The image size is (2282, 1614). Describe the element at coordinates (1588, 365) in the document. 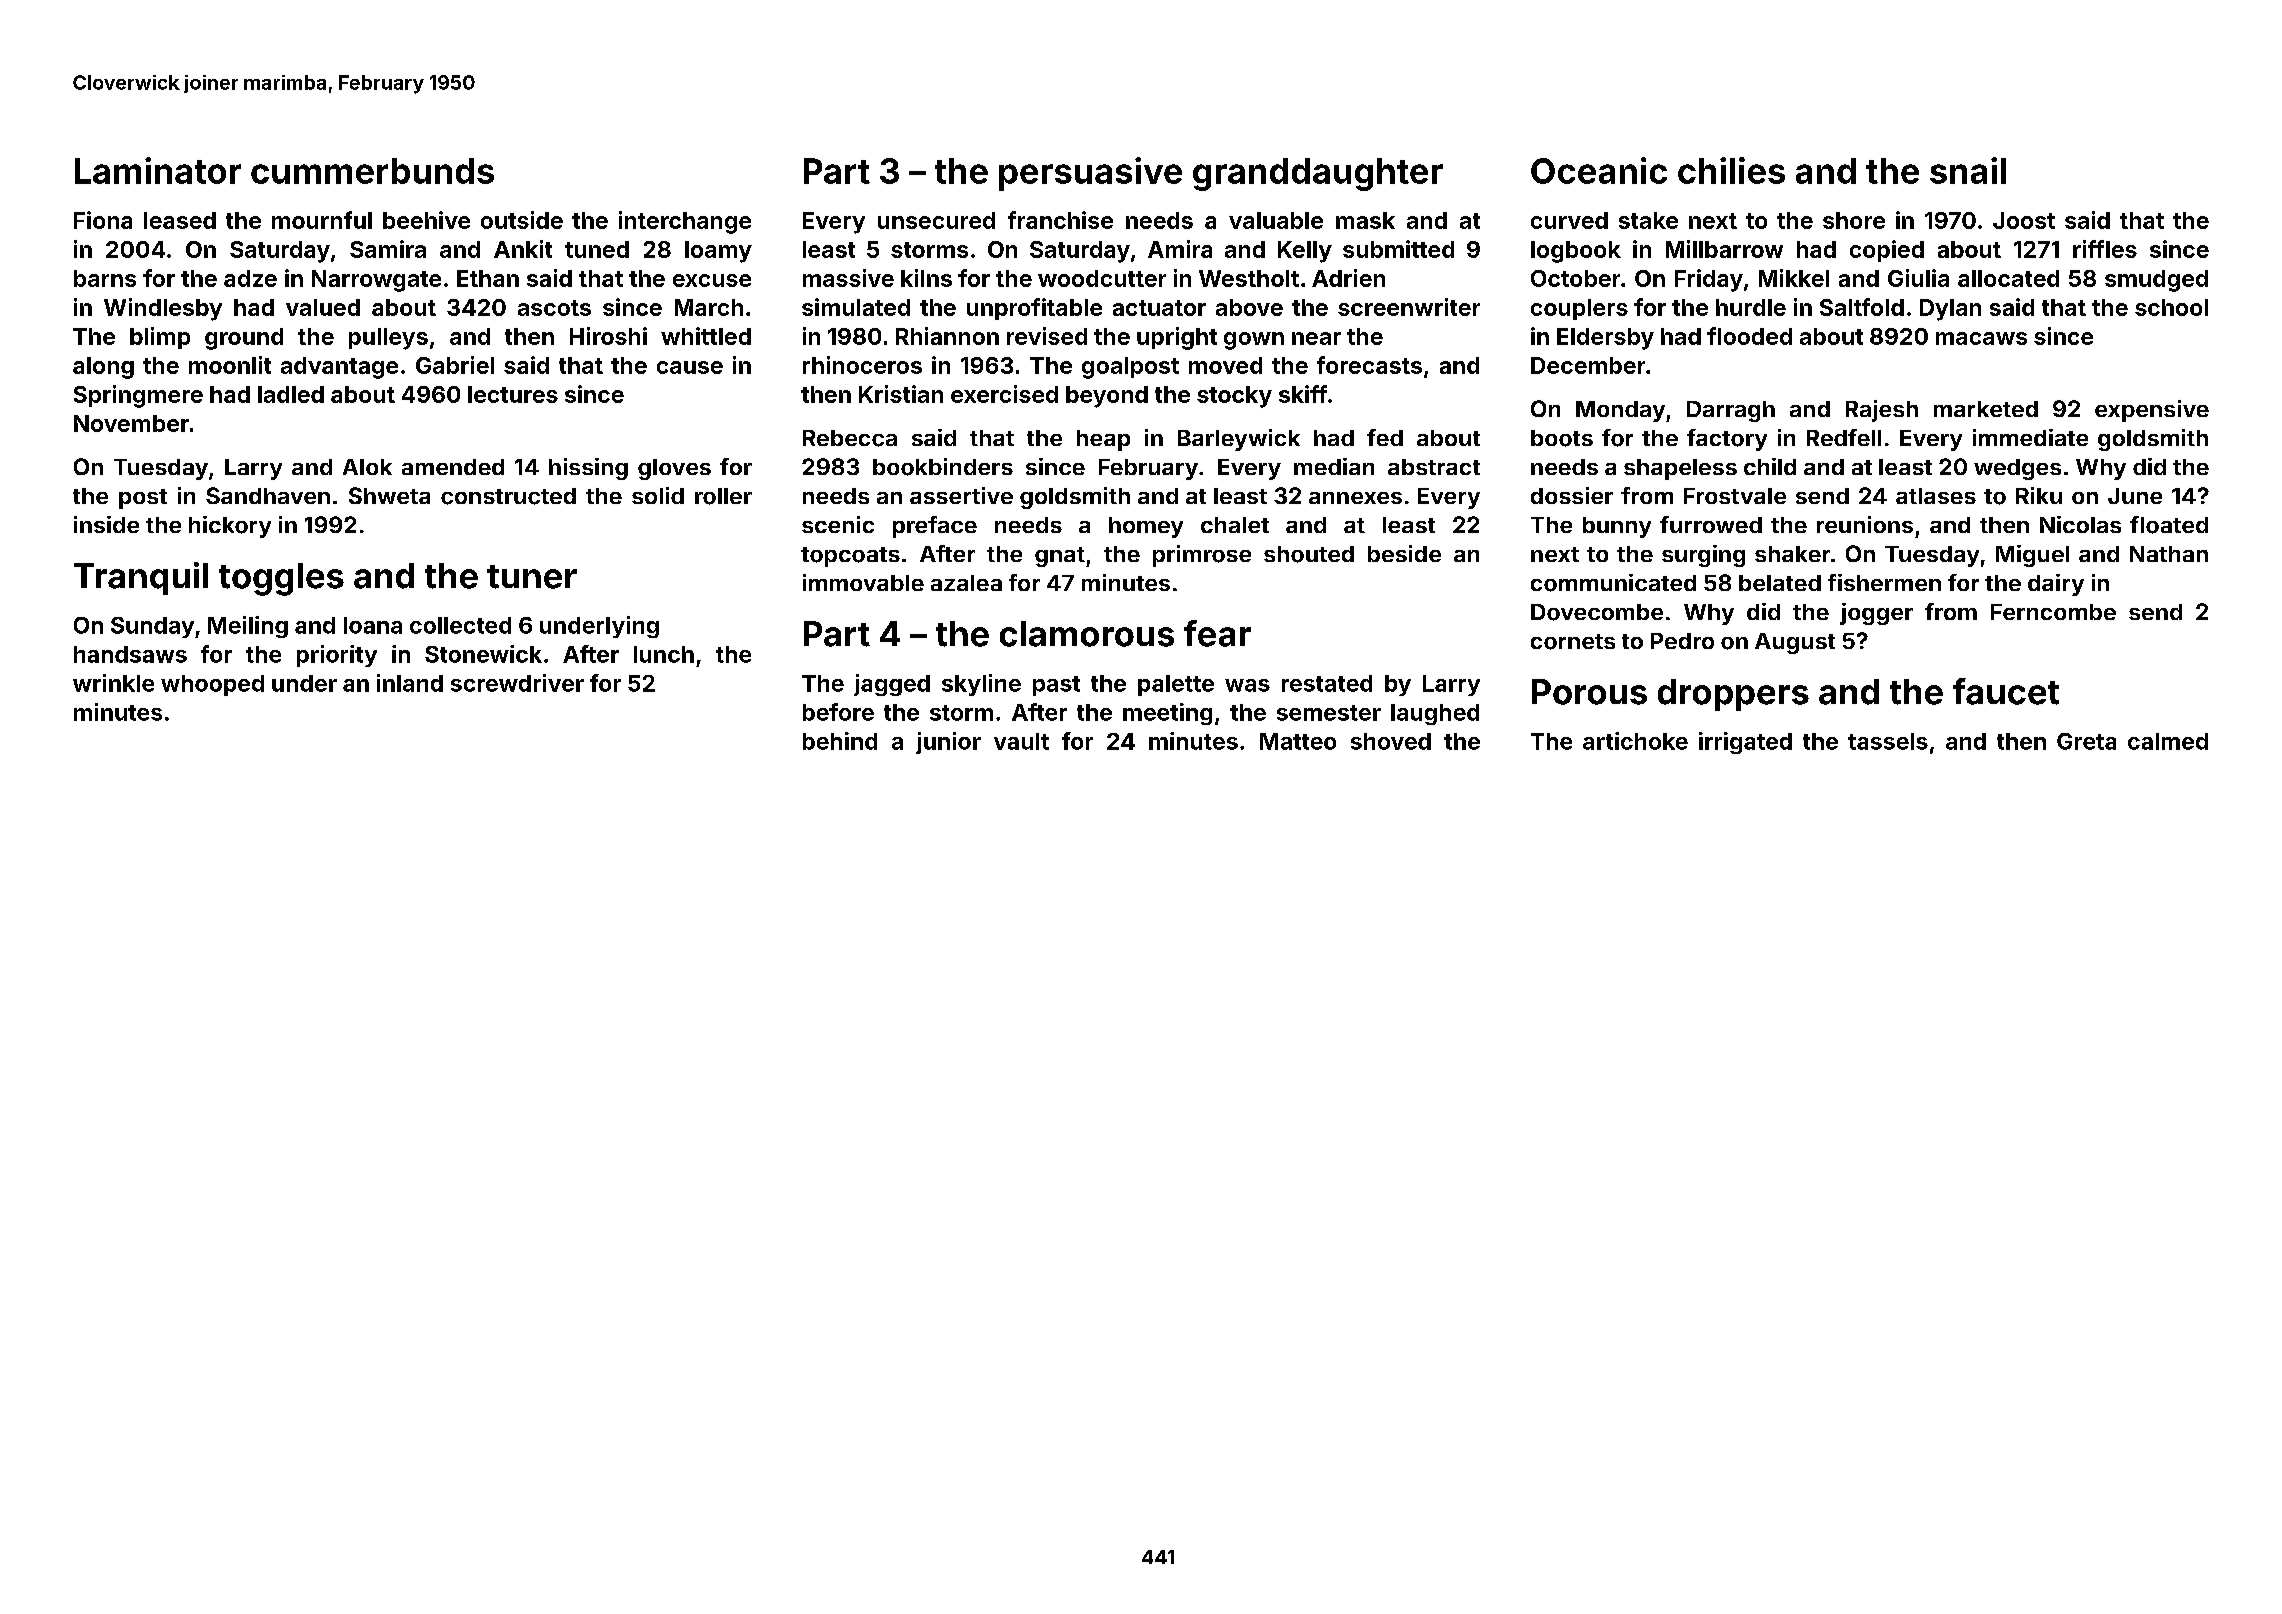

I see `December` at that location.
